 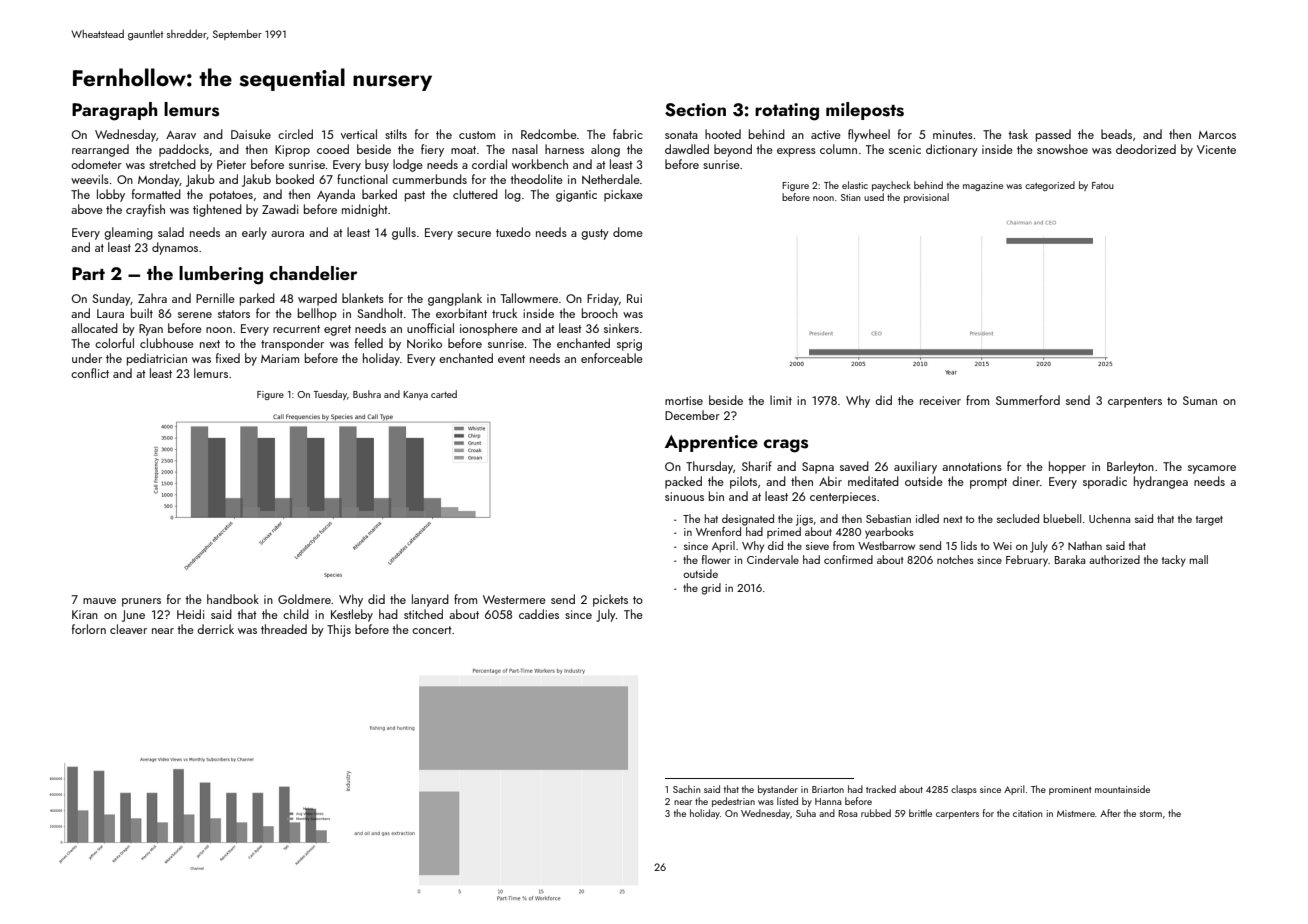 What do you see at coordinates (181, 135) in the screenshot?
I see `Aarav` at bounding box center [181, 135].
